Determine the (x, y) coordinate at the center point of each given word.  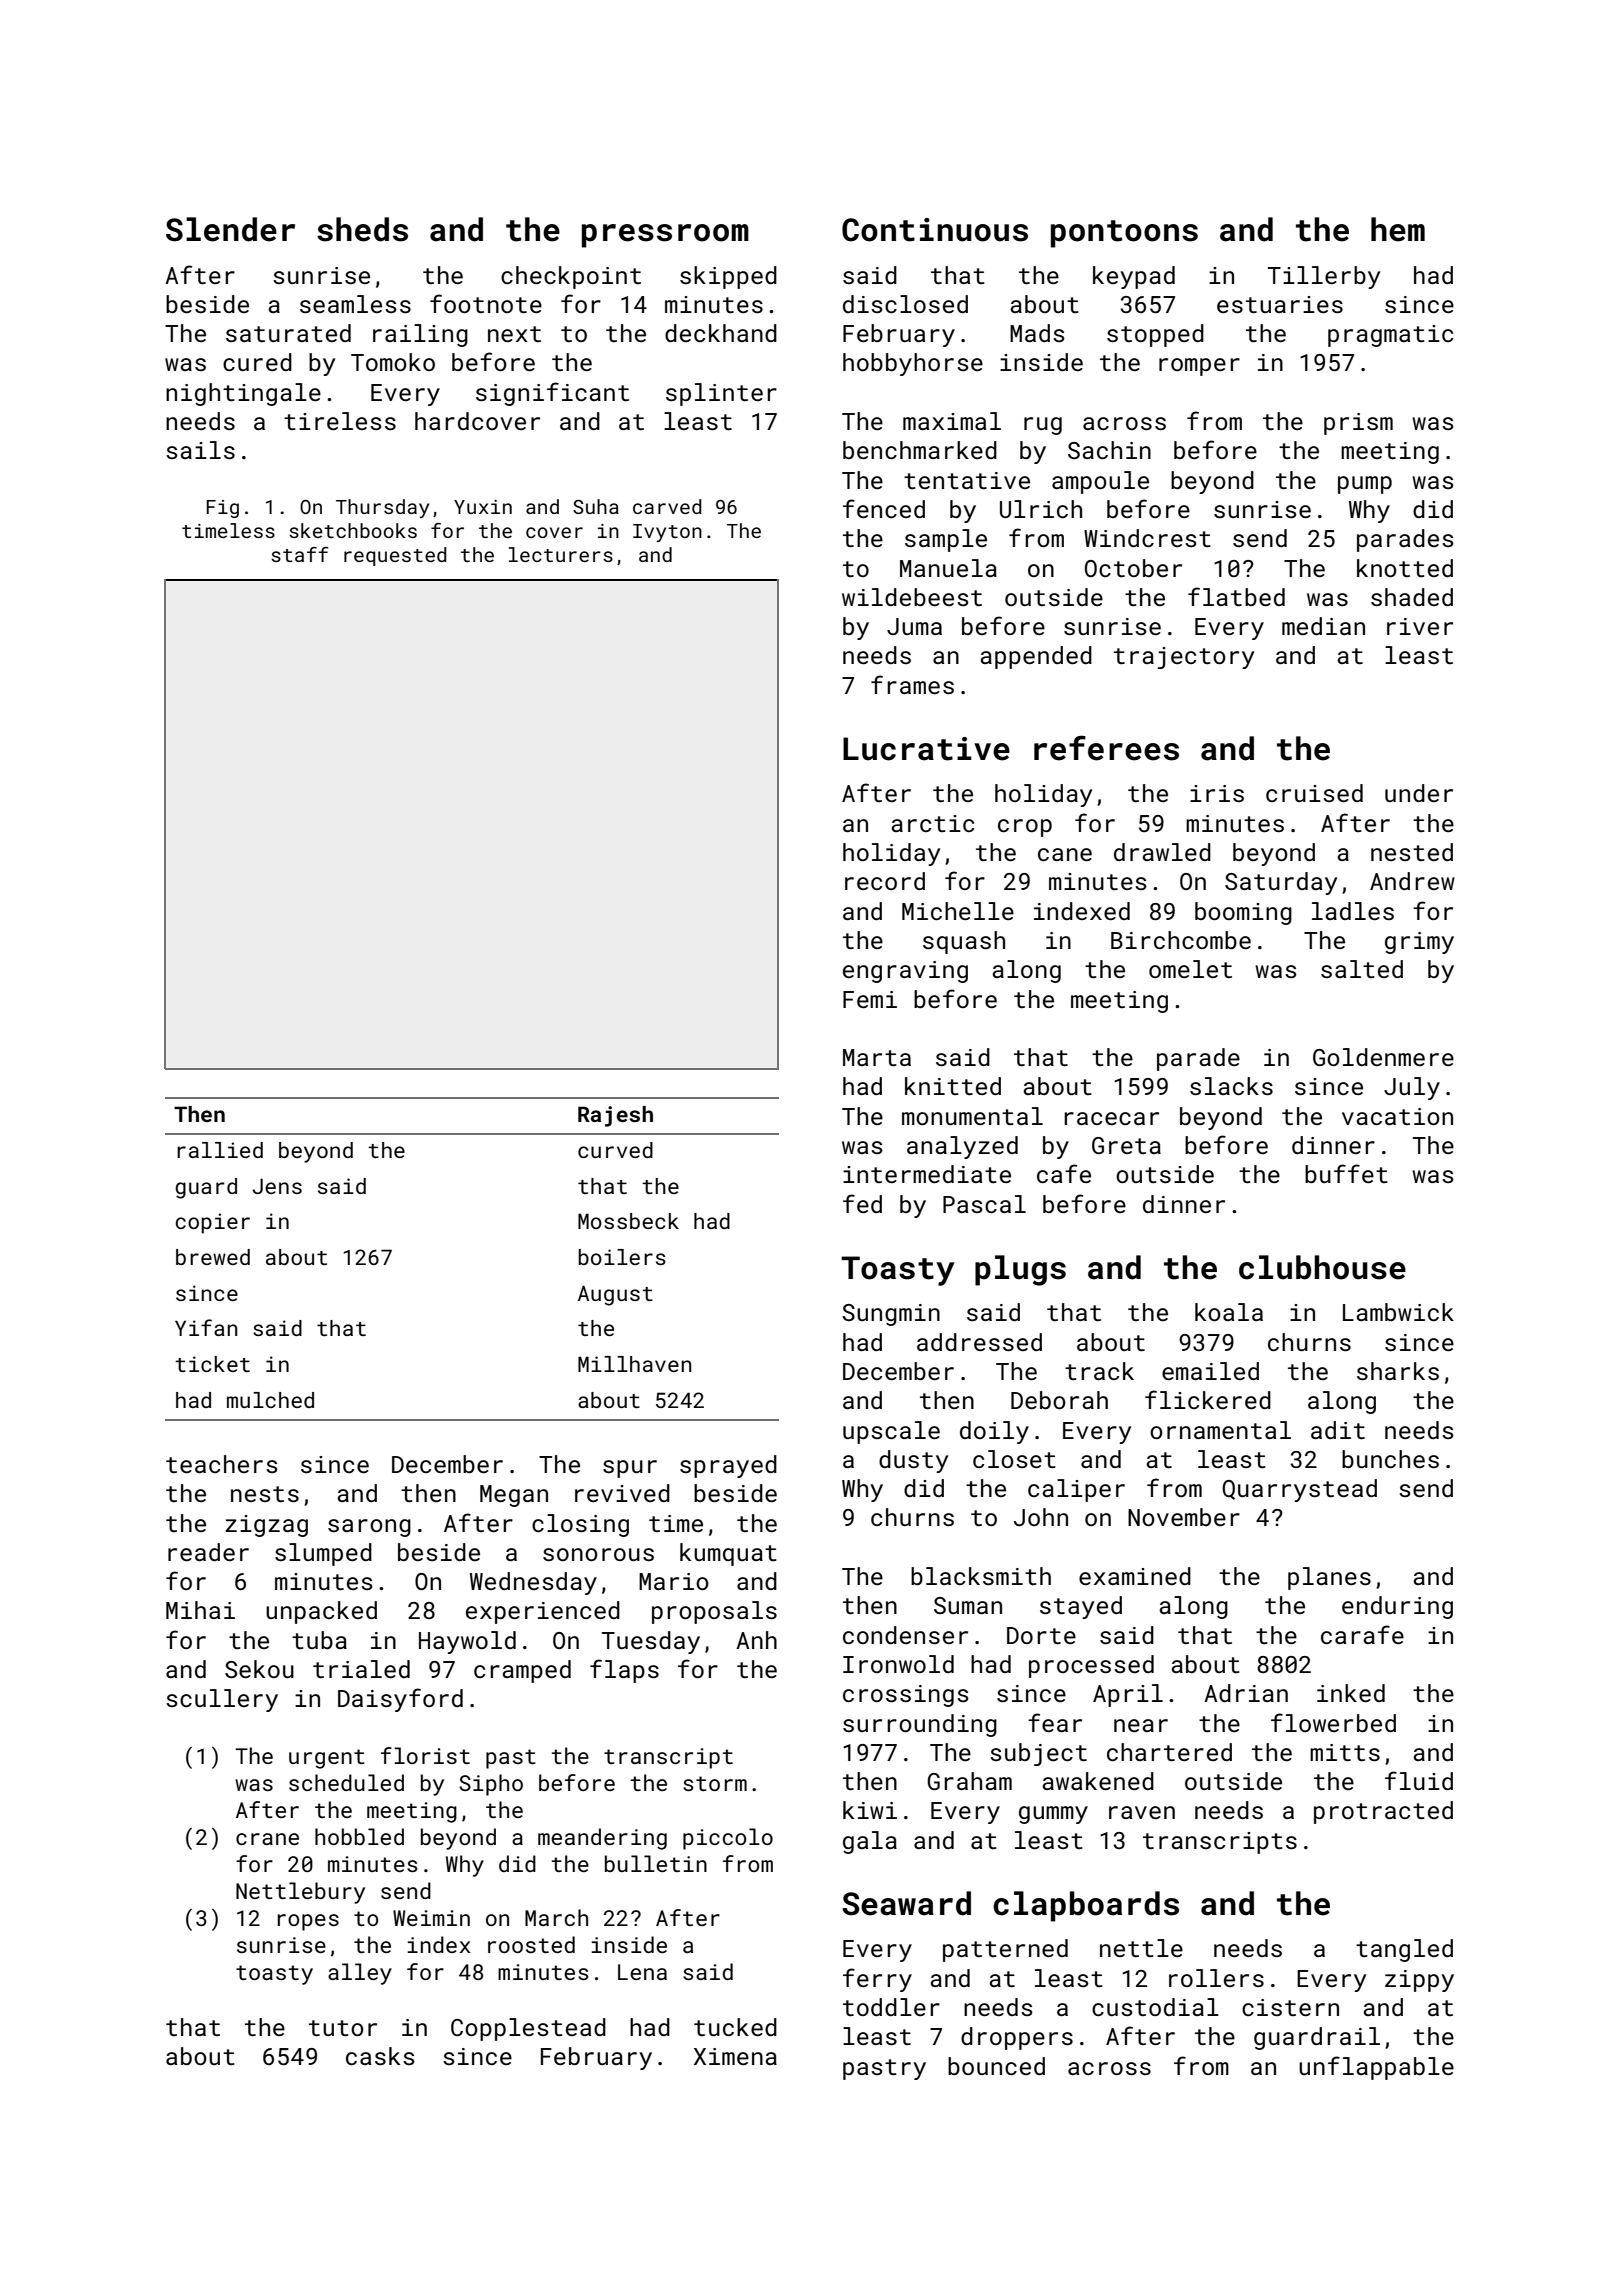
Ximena (735, 2056)
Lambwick (1398, 1312)
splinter (721, 394)
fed (862, 1203)
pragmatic (1390, 336)
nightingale (243, 394)
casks (380, 2056)
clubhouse (1322, 1267)
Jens (277, 1186)
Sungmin (891, 1315)
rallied (220, 1150)
